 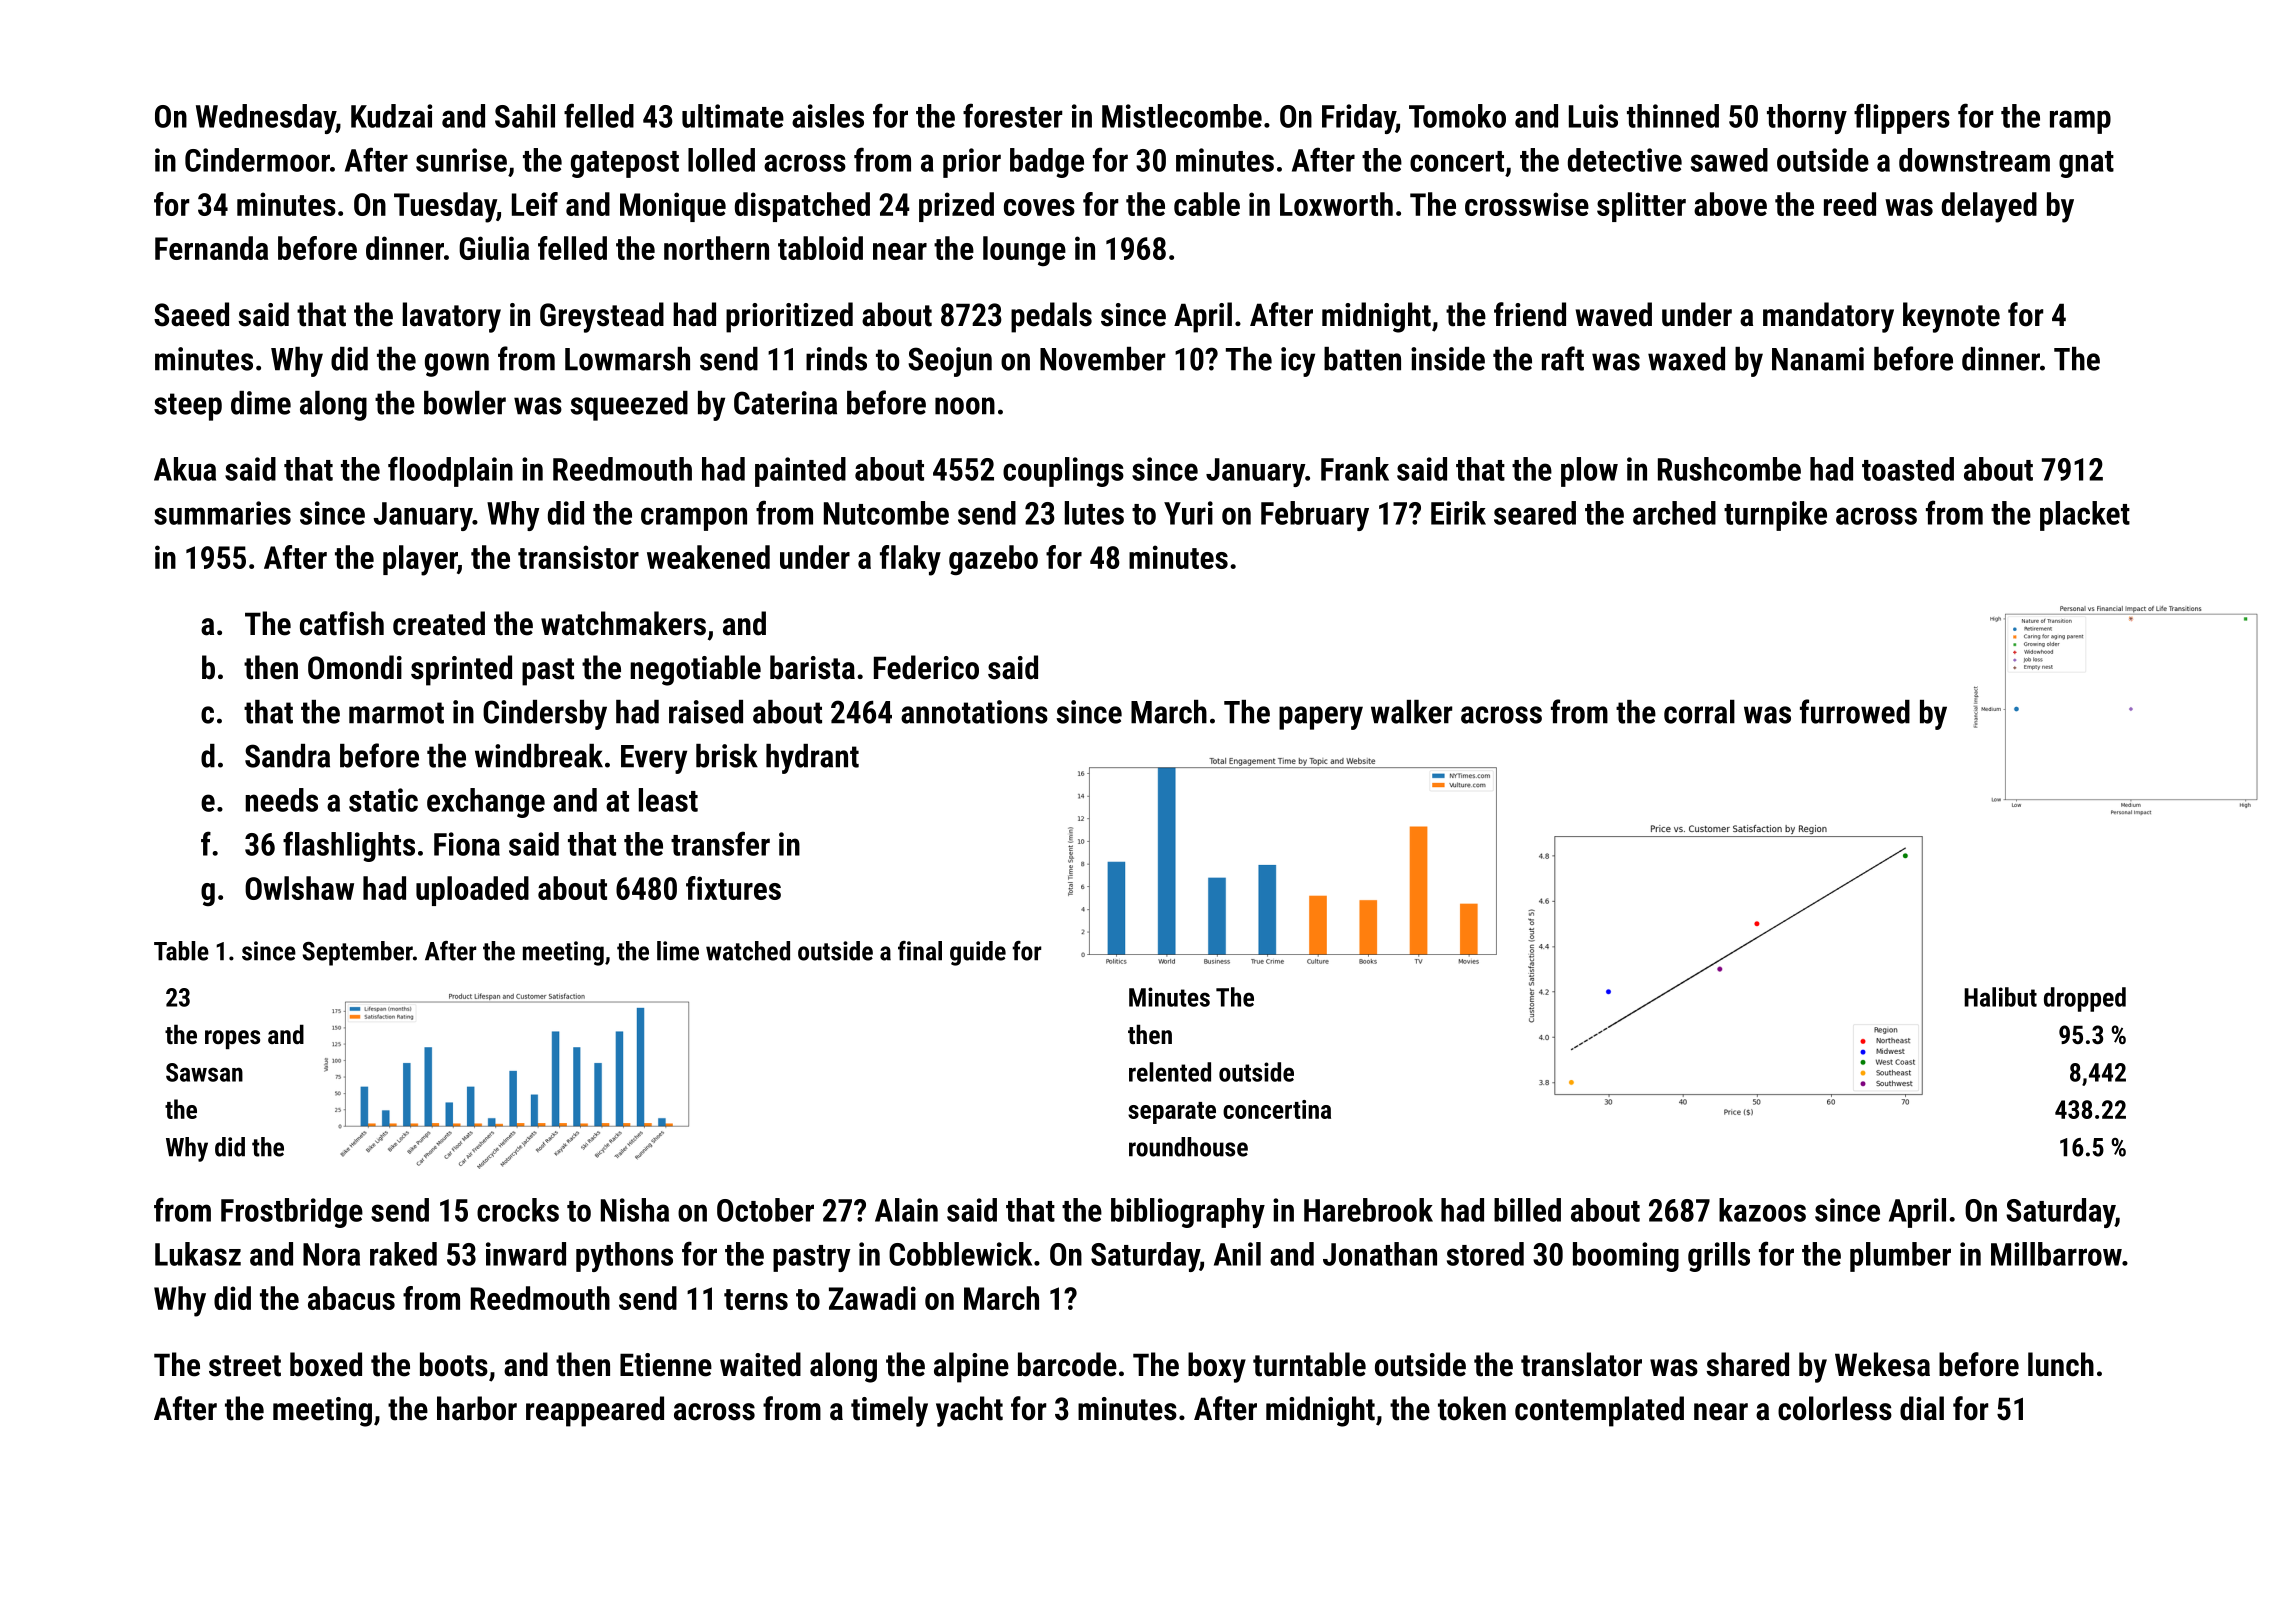 What do you see at coordinates (1170, 1072) in the screenshot?
I see `relented` at bounding box center [1170, 1072].
